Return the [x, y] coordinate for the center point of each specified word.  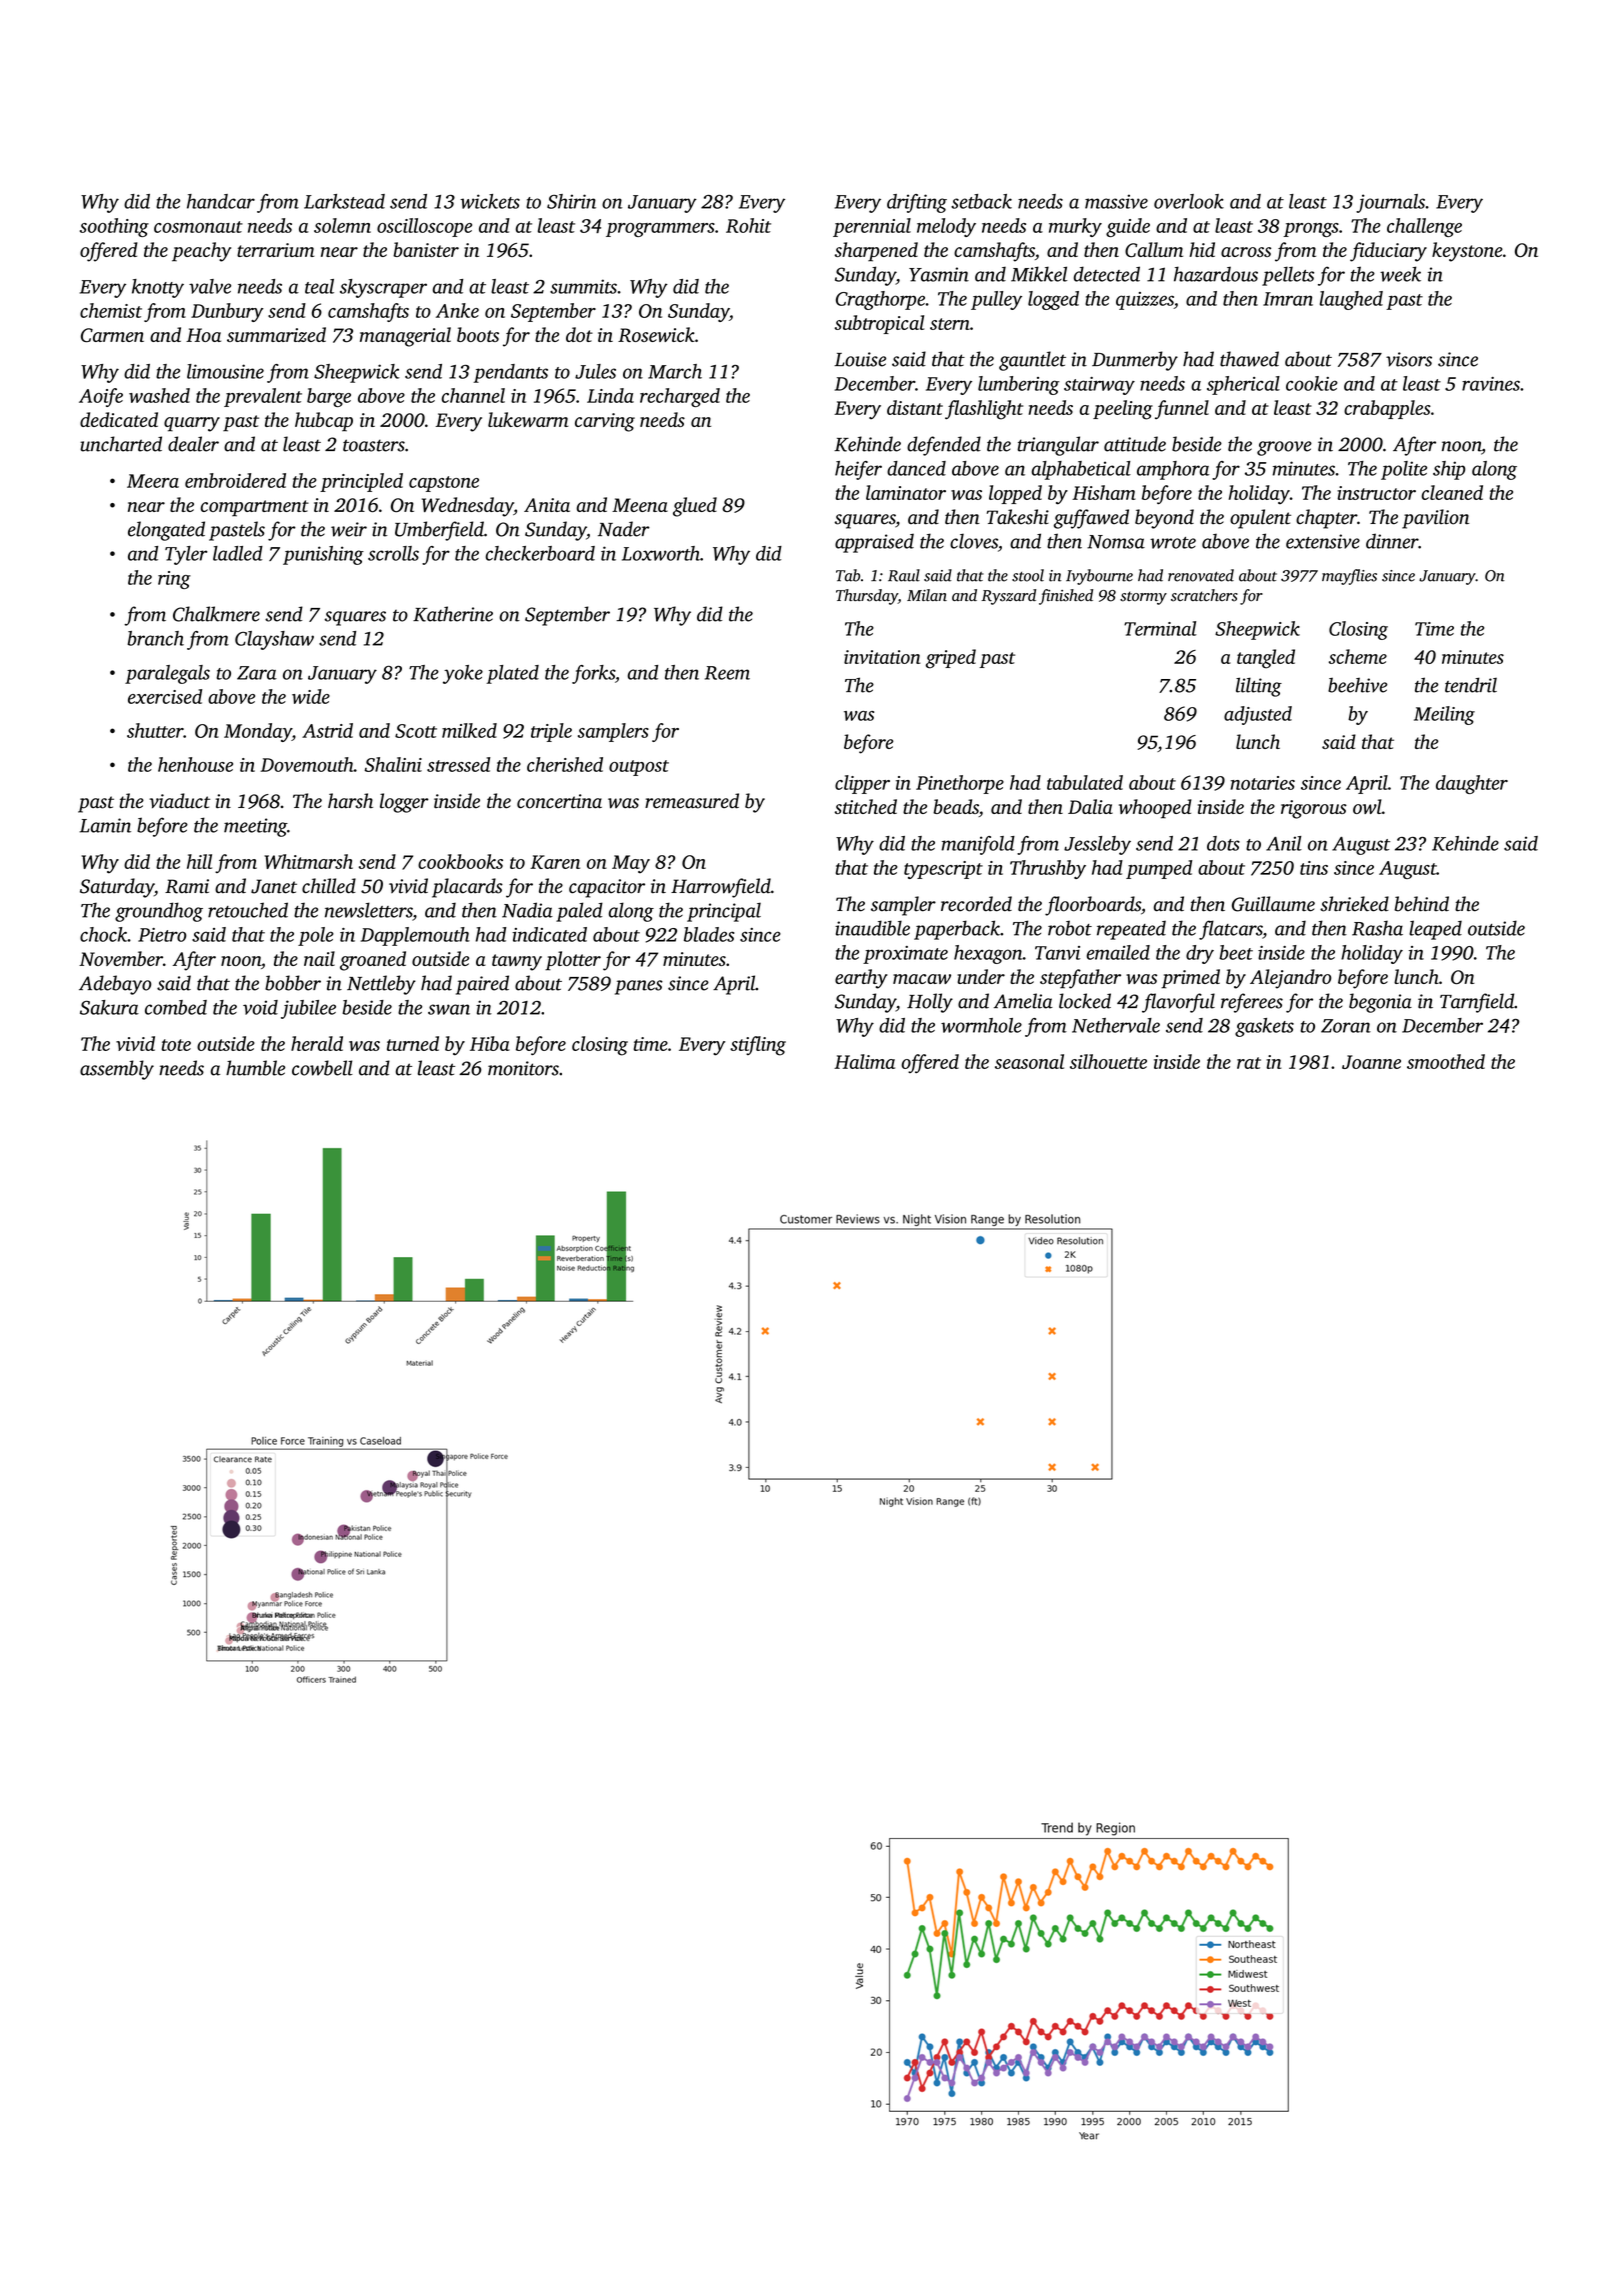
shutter [155, 730]
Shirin [571, 201]
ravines [1491, 384]
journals [1390, 203]
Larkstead [344, 201]
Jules [595, 371]
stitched [866, 806]
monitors [523, 1068]
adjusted [1258, 715]
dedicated [119, 419]
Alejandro [1290, 979]
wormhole [981, 1025]
